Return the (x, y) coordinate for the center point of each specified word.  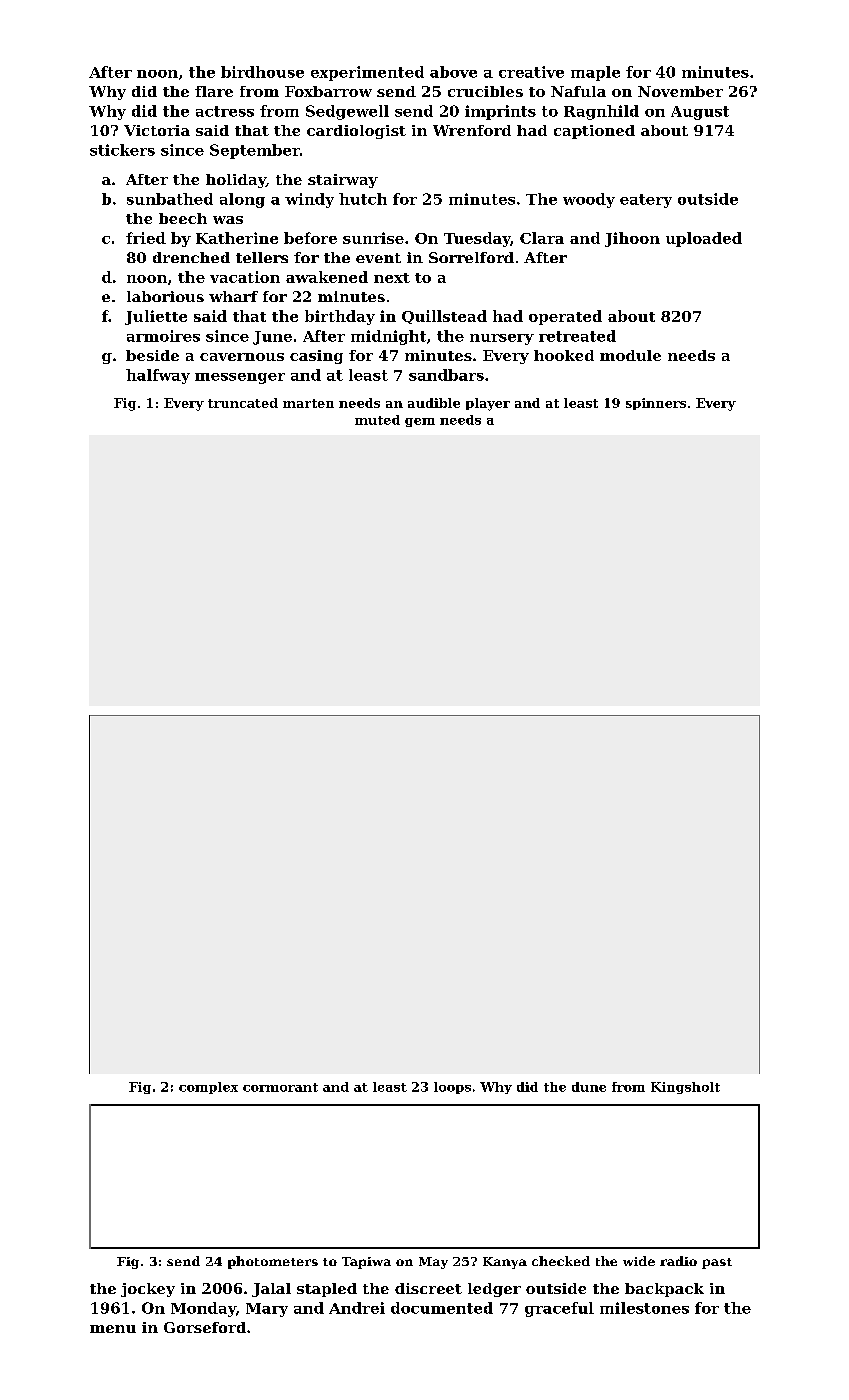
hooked (564, 355)
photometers (273, 1262)
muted (377, 420)
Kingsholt (685, 1088)
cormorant (280, 1087)
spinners (656, 404)
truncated (243, 403)
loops (452, 1088)
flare (214, 91)
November (680, 91)
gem (420, 422)
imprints (500, 112)
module (630, 355)
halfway (158, 376)
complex (208, 1088)
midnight (388, 337)
